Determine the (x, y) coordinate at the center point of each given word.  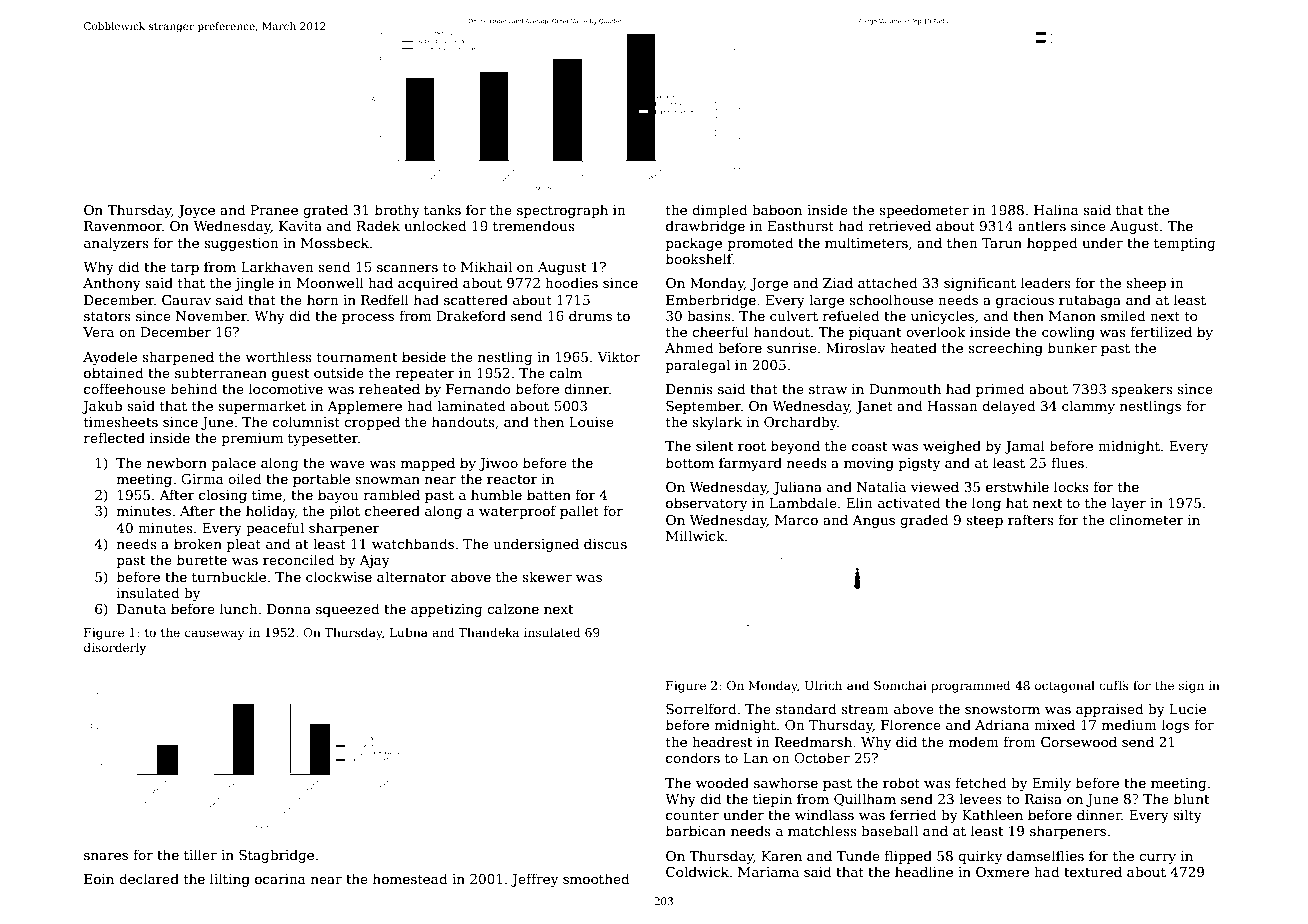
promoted (760, 244)
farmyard (750, 464)
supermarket (262, 407)
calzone (513, 608)
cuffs (1114, 685)
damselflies (1045, 855)
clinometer (1146, 519)
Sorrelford (701, 708)
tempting (1184, 244)
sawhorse (786, 782)
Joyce (196, 211)
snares (106, 856)
